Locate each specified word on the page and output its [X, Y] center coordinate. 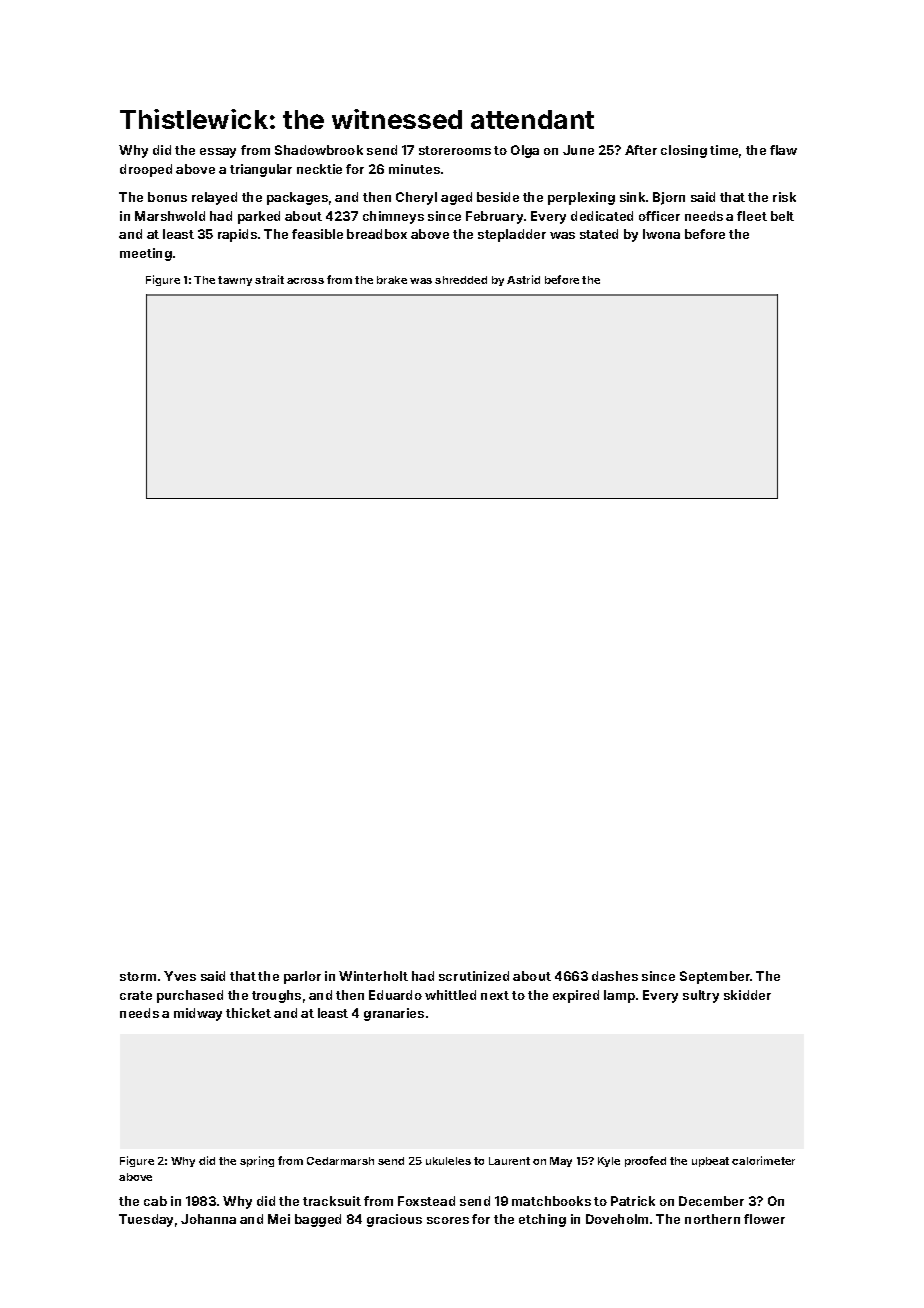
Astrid [523, 279]
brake [392, 280]
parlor [302, 977]
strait [269, 279]
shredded [461, 280]
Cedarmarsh [340, 1161]
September [715, 977]
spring [257, 1161]
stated [599, 234]
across [305, 281]
